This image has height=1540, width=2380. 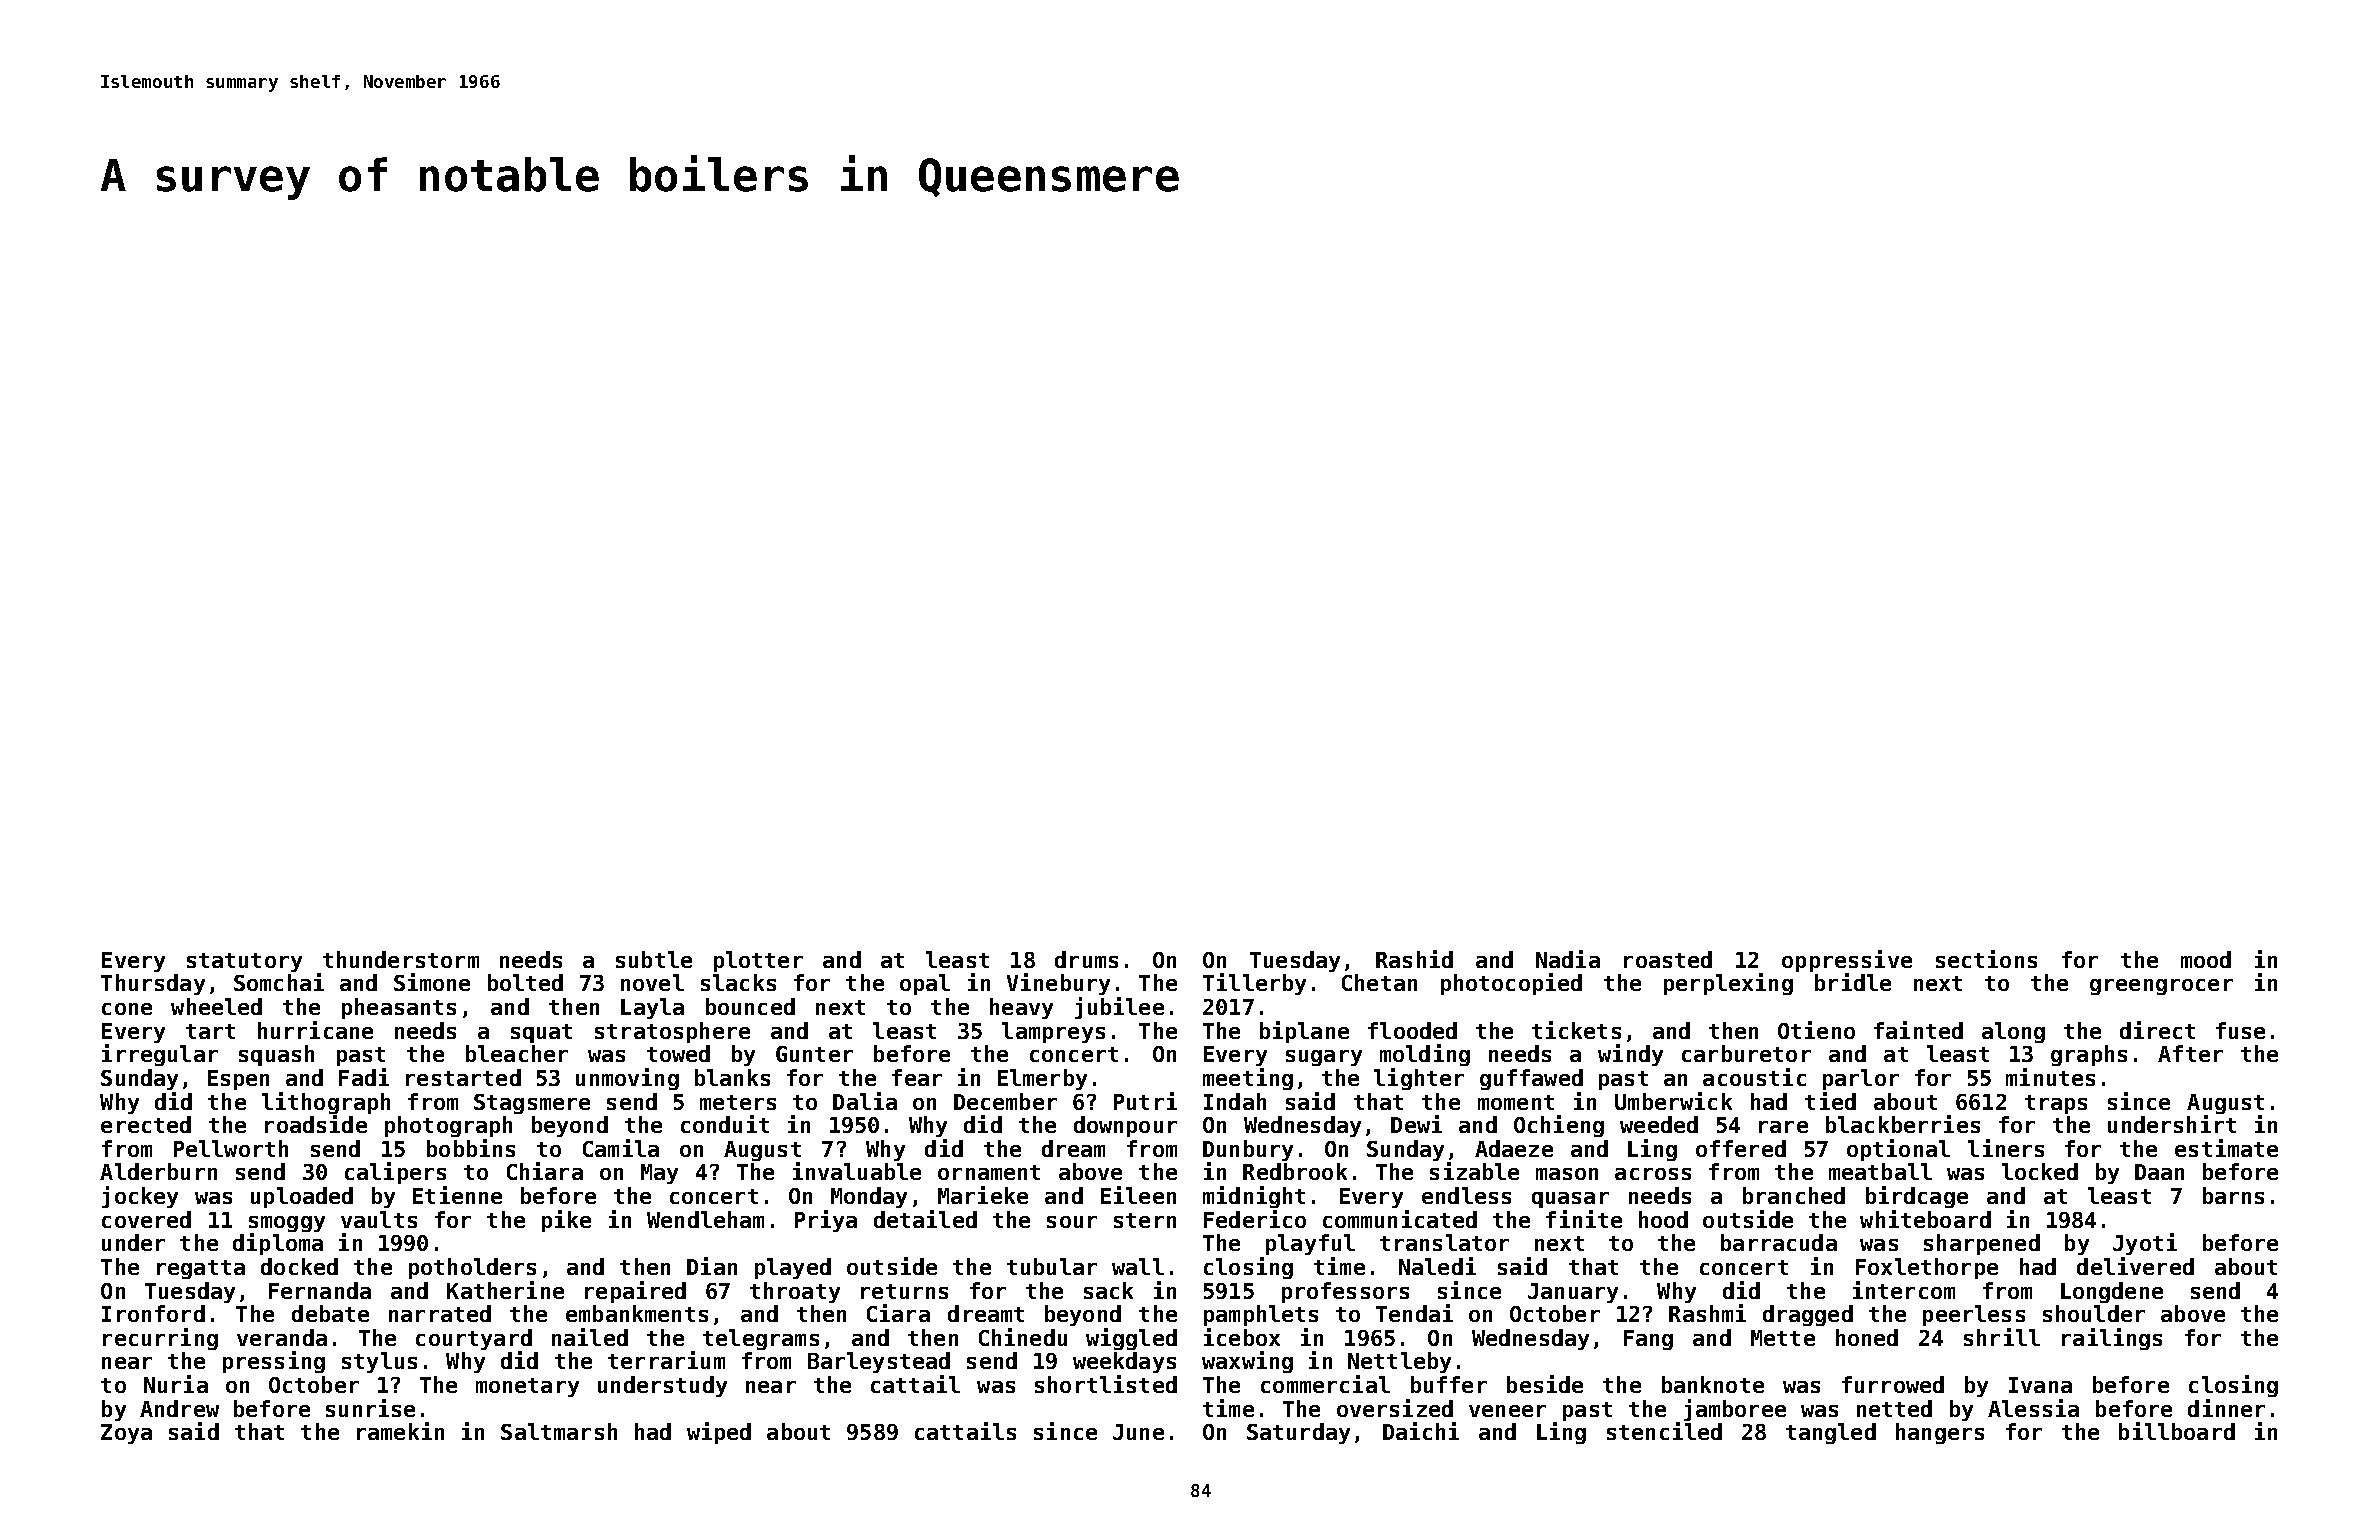 I want to click on peerless, so click(x=1974, y=1315).
